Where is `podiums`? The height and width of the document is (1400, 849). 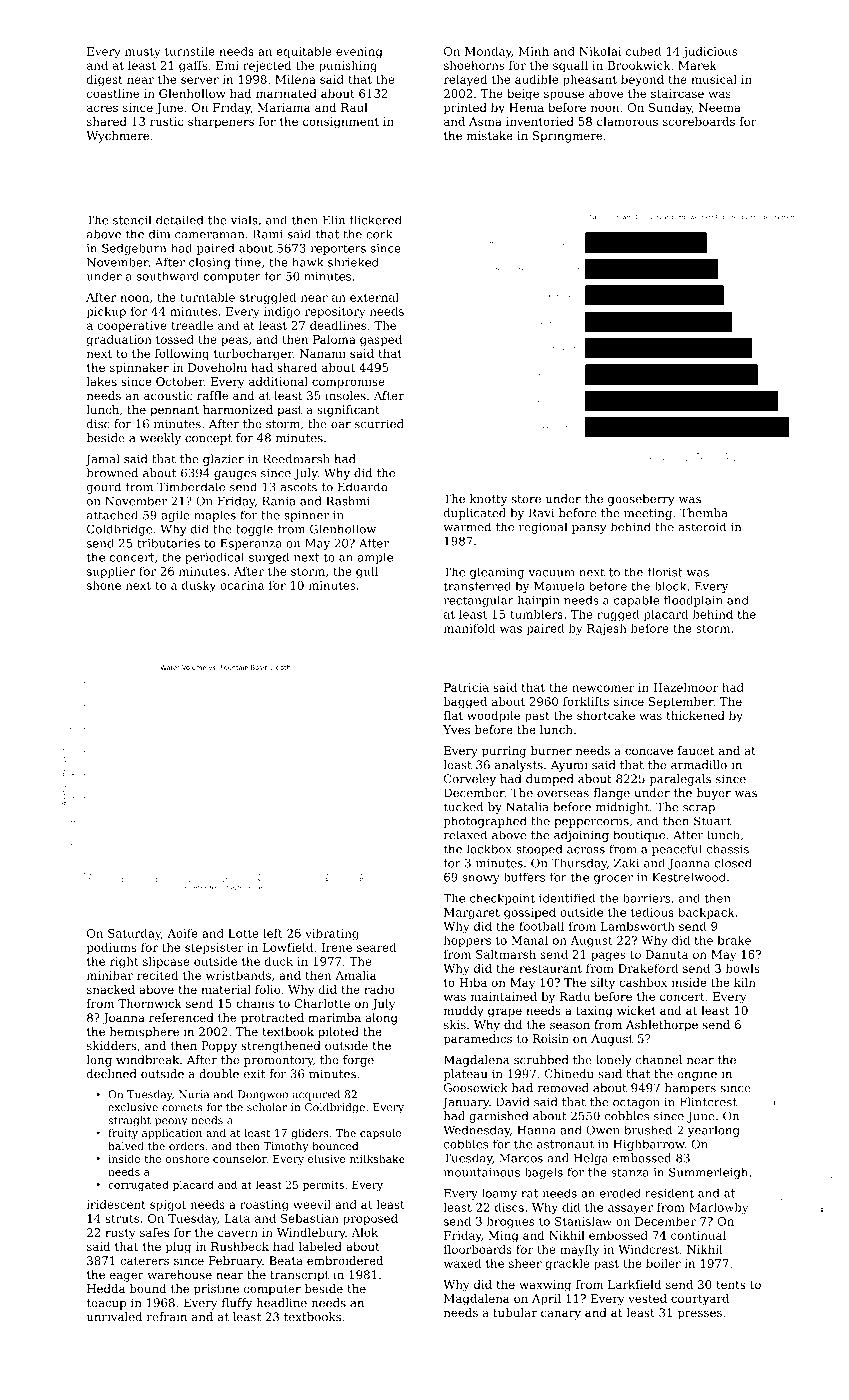
podiums is located at coordinates (112, 948).
